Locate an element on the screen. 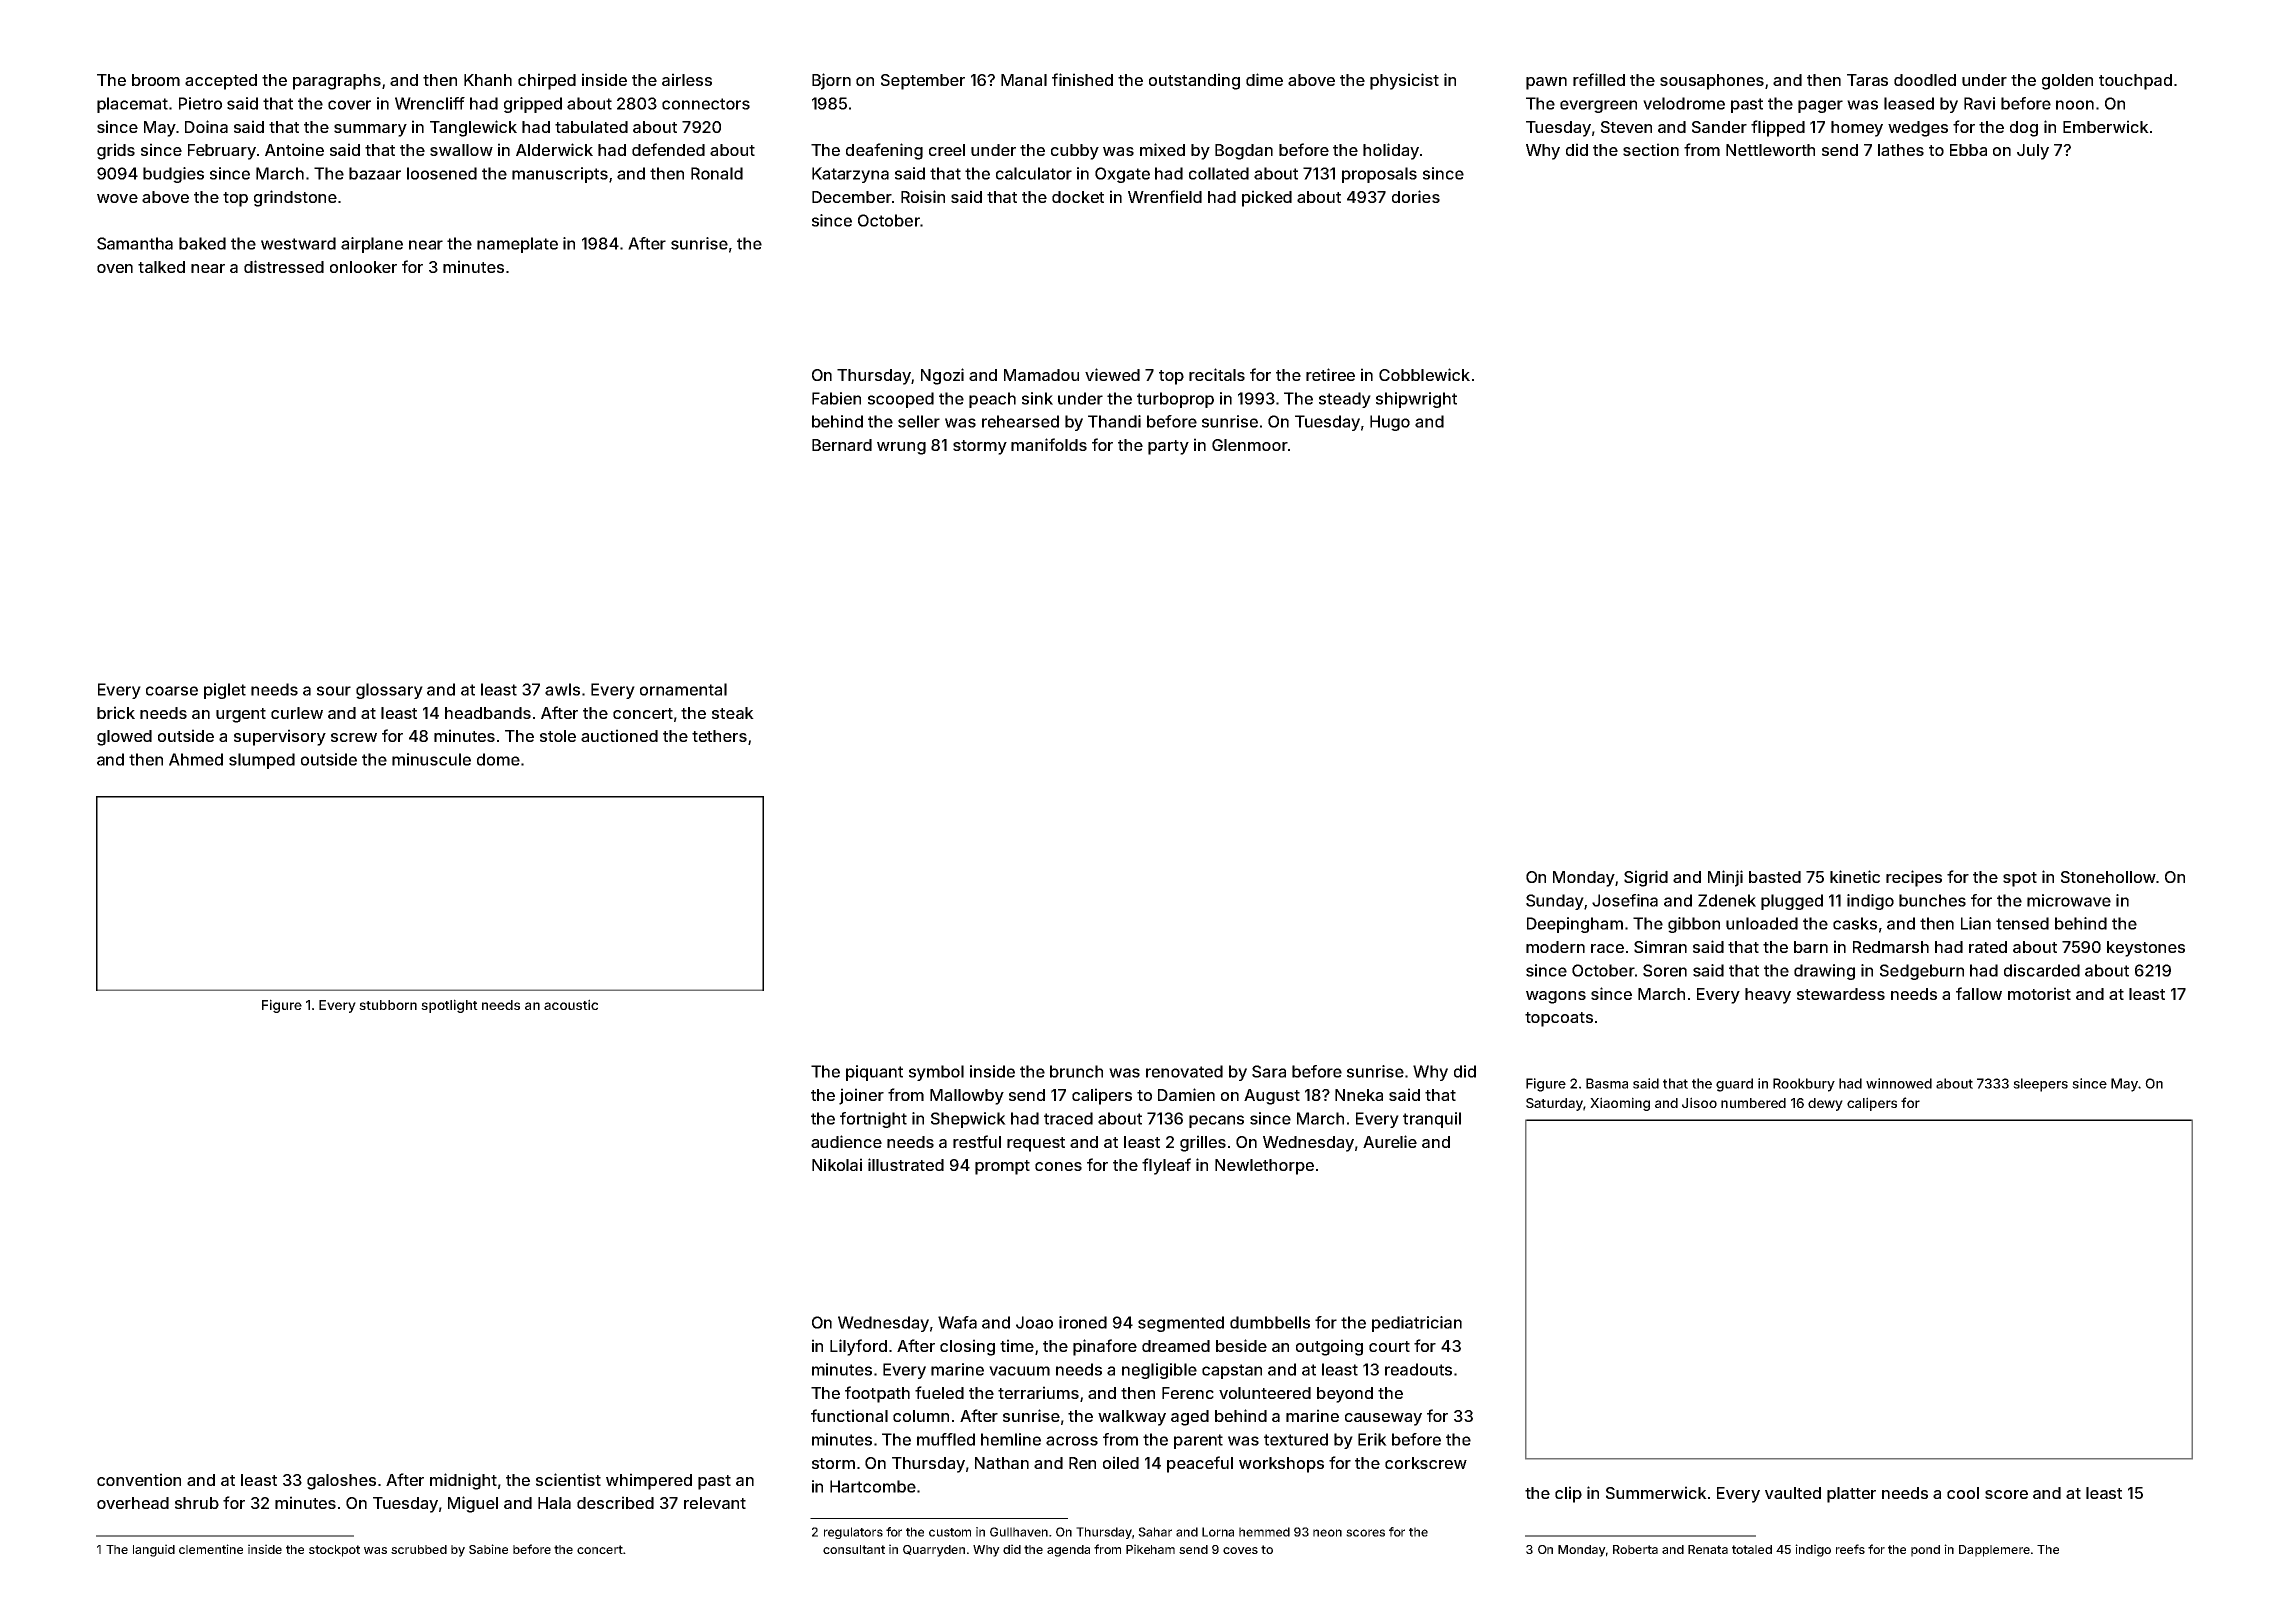 Image resolution: width=2289 pixels, height=1619 pixels. cool is located at coordinates (1963, 1493).
